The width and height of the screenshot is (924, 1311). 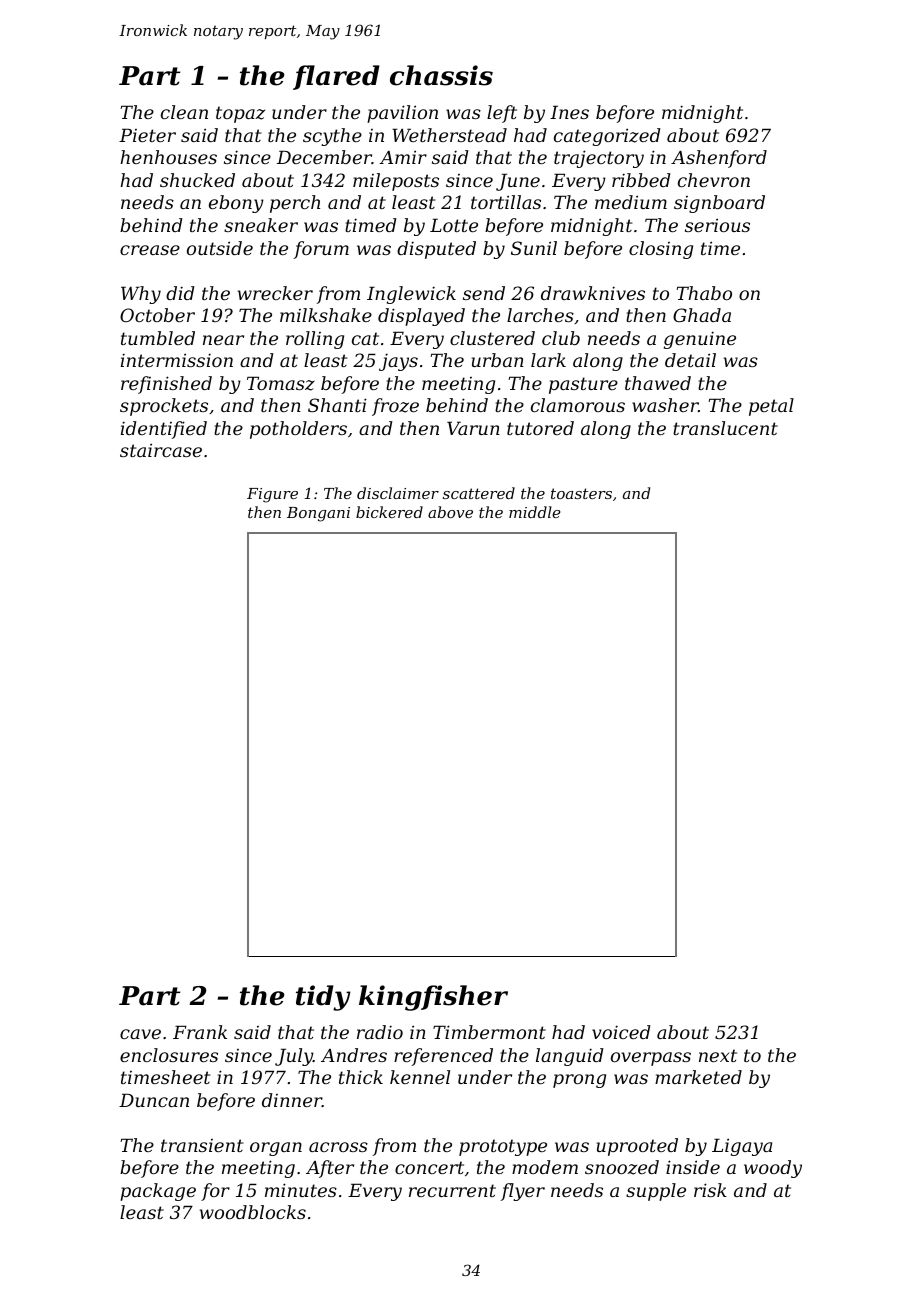 What do you see at coordinates (158, 1192) in the screenshot?
I see `package` at bounding box center [158, 1192].
